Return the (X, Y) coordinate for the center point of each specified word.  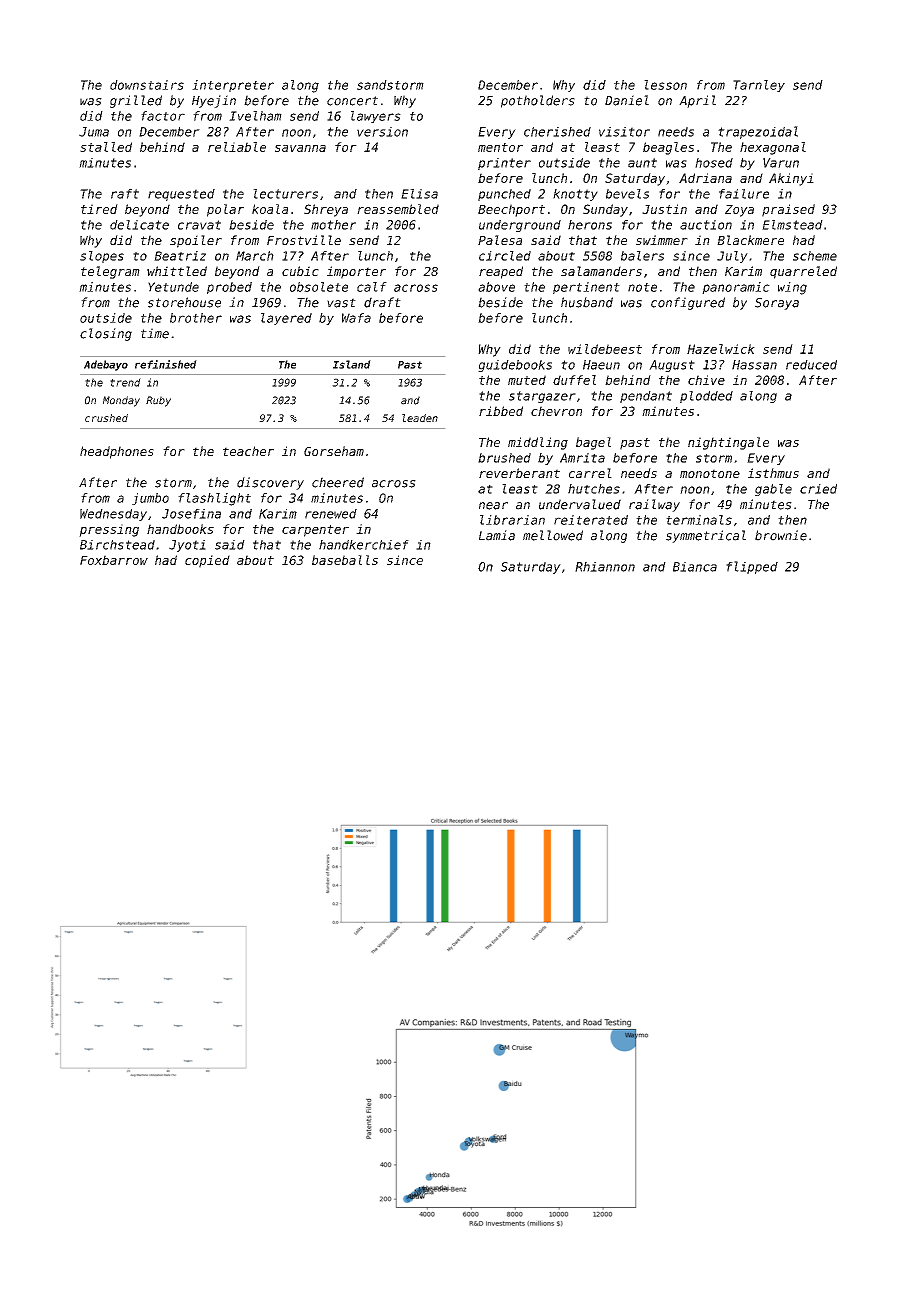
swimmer (662, 240)
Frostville (304, 240)
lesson (665, 85)
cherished (557, 132)
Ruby (158, 401)
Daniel (627, 100)
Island (352, 364)
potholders (538, 101)
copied (207, 561)
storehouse (184, 302)
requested (181, 195)
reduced (811, 365)
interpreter (233, 86)
